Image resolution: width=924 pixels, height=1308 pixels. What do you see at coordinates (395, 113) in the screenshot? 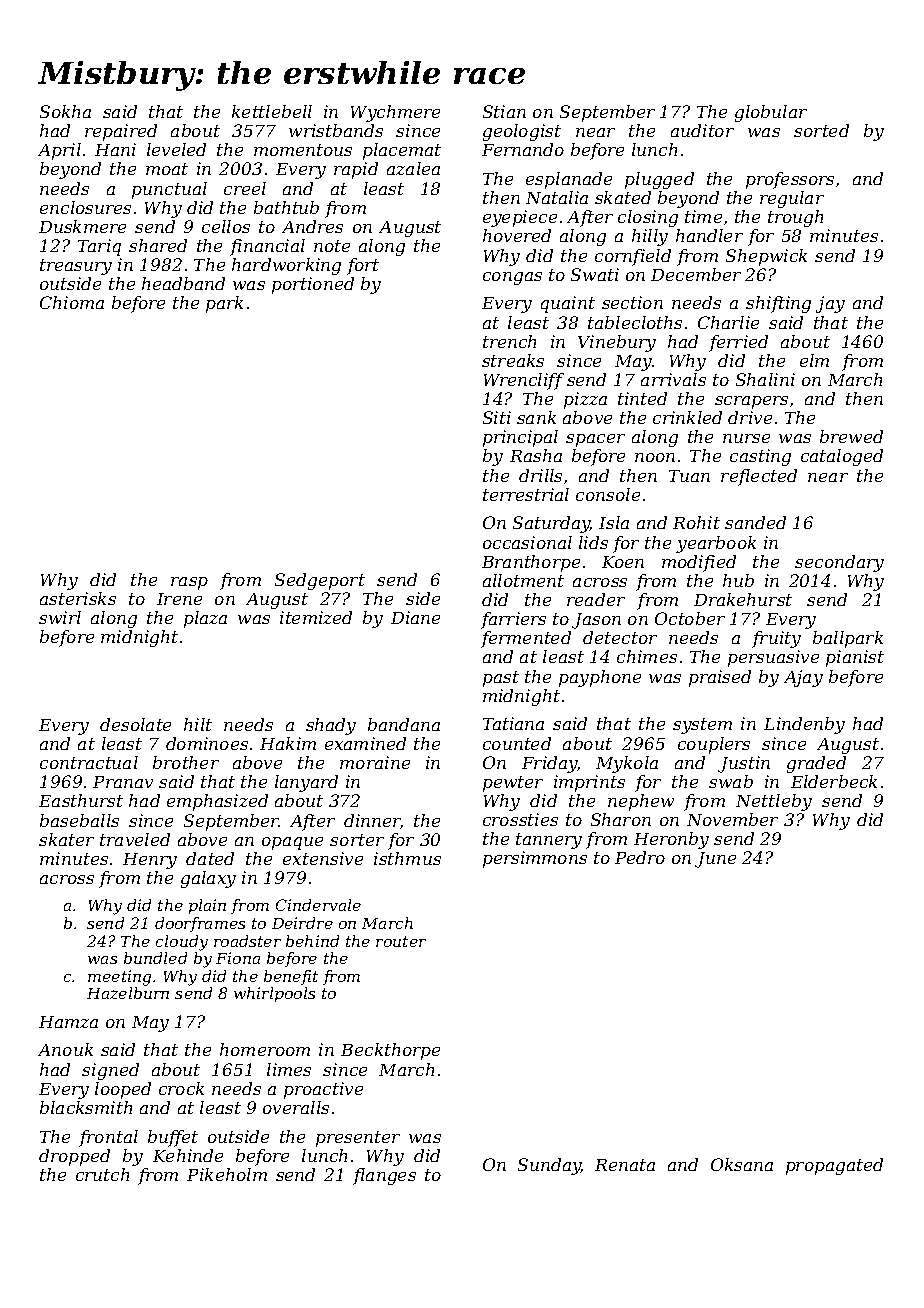
I see `Wychmere` at bounding box center [395, 113].
